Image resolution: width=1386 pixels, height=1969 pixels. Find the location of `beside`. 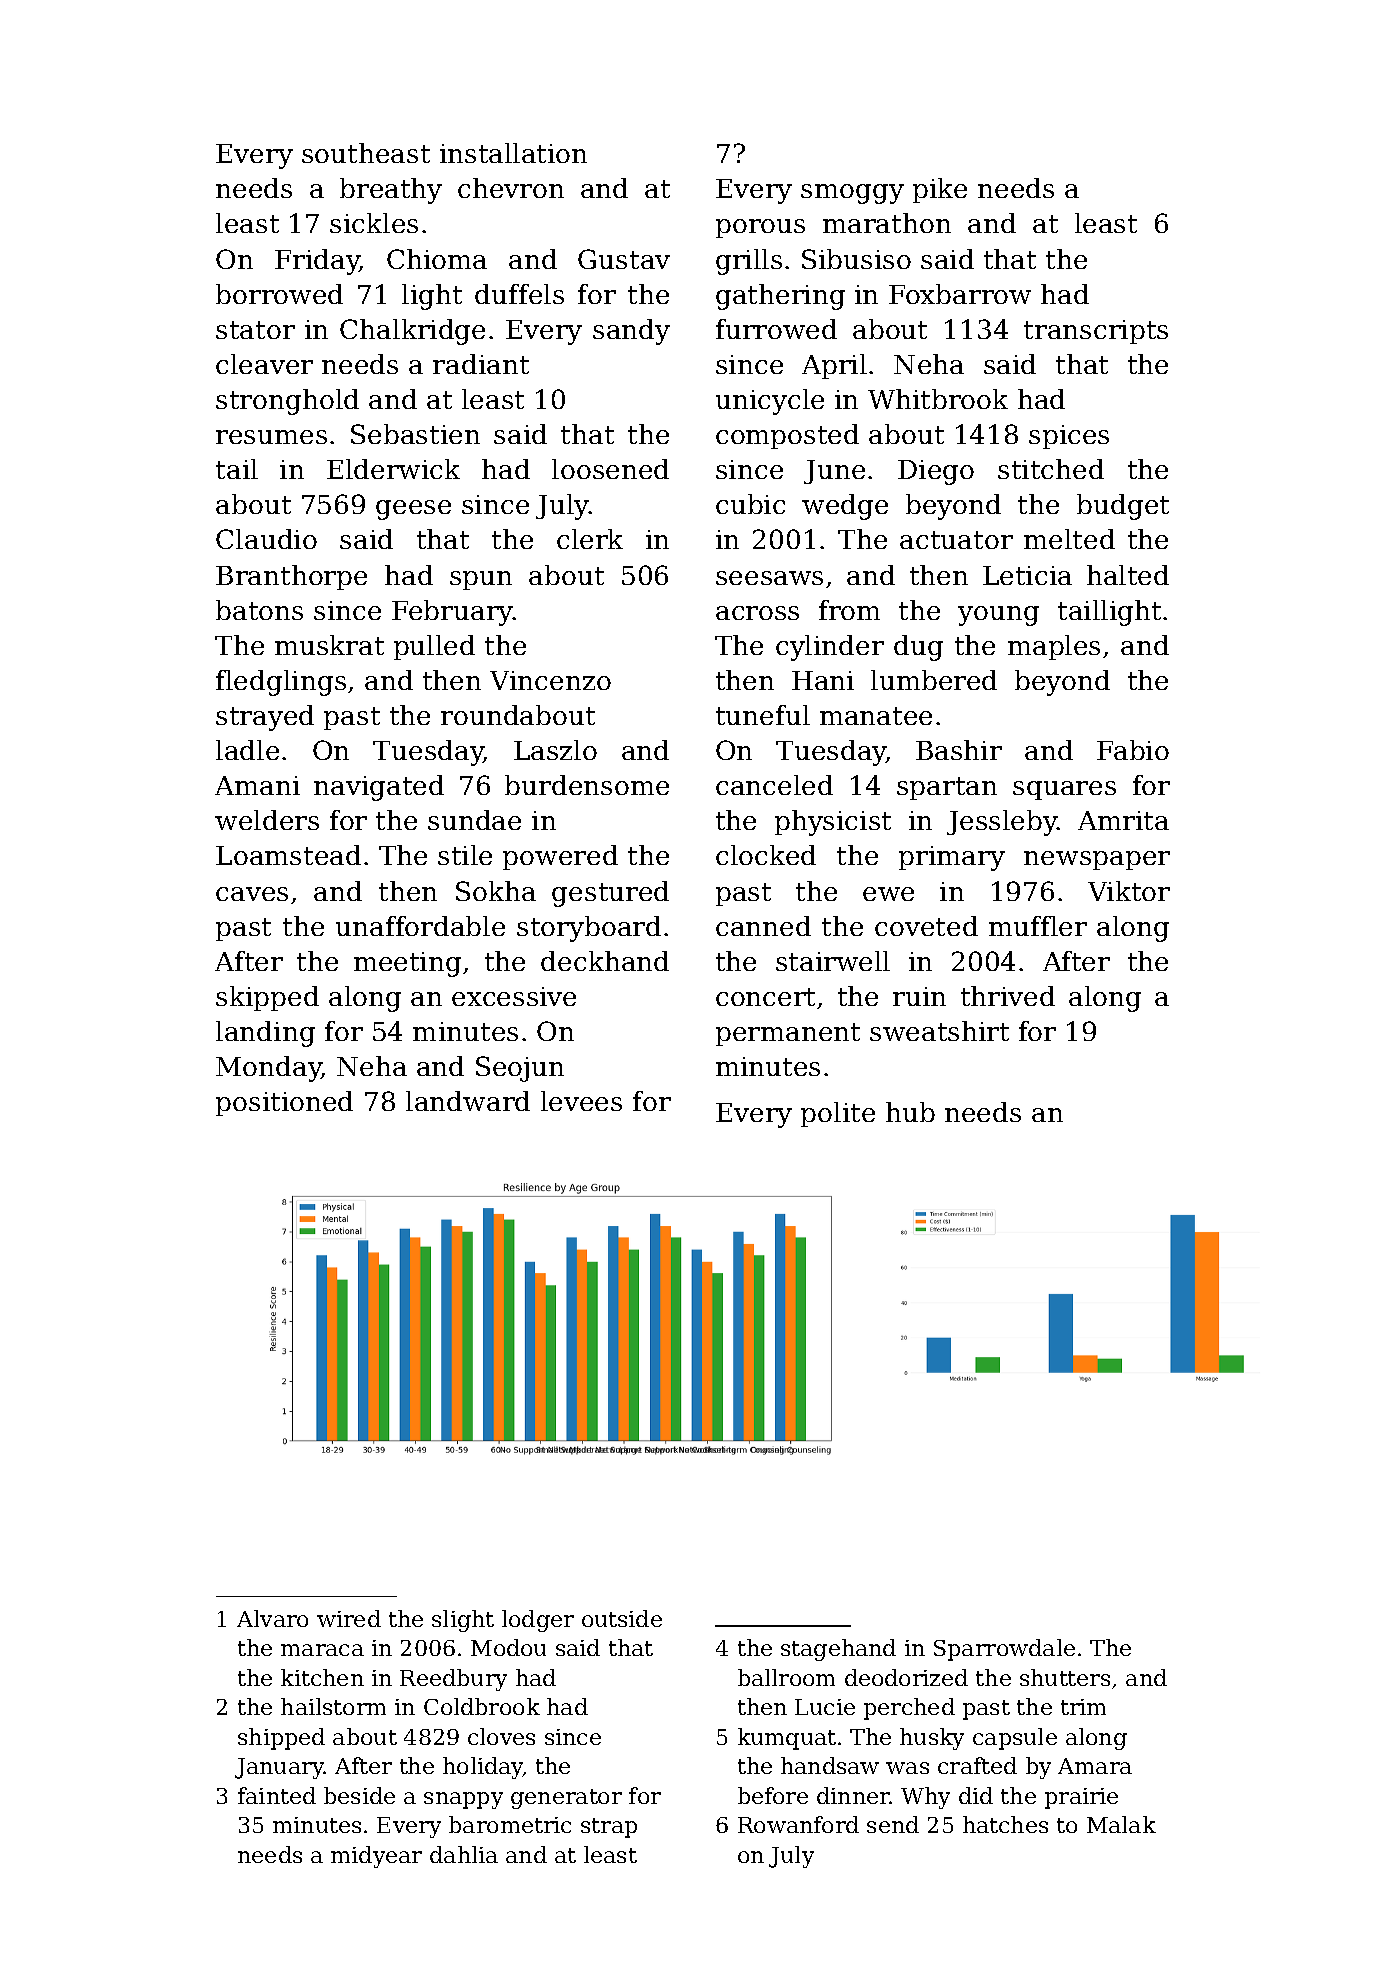

beside is located at coordinates (359, 1795).
